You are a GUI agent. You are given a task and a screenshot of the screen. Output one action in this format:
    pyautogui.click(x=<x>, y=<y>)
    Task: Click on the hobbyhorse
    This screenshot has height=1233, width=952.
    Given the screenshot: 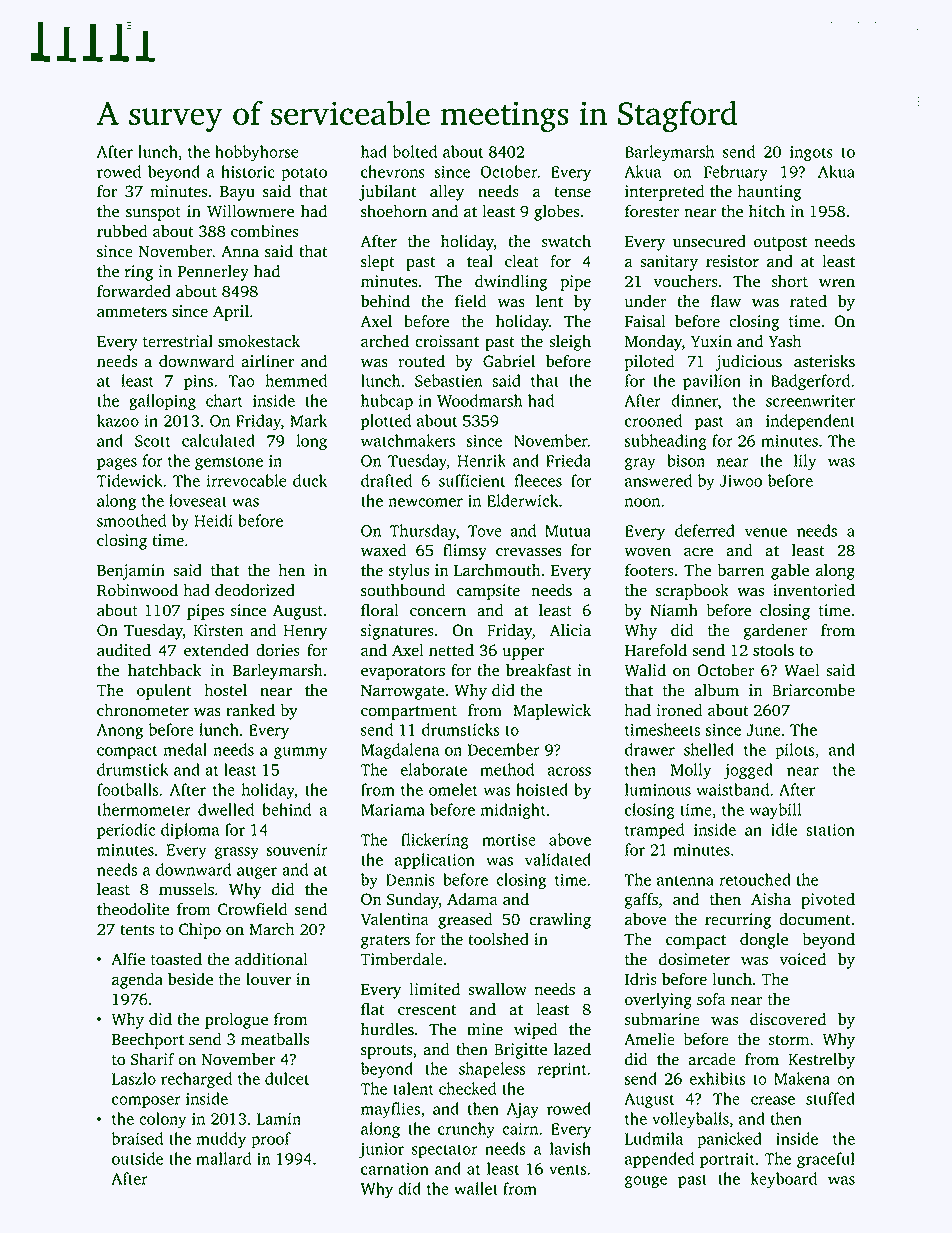 What is the action you would take?
    pyautogui.click(x=257, y=153)
